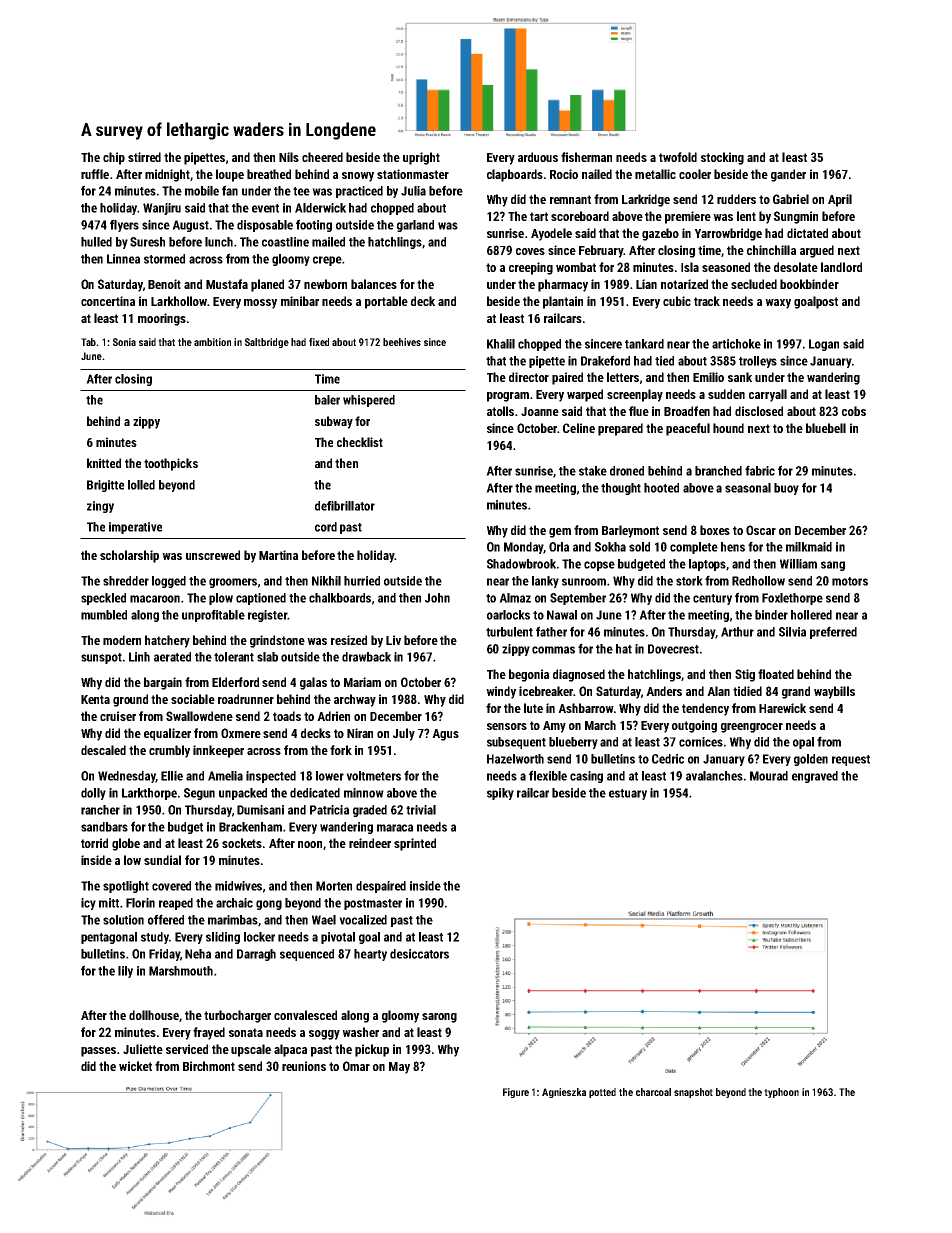 The width and height of the document is (952, 1233). Describe the element at coordinates (219, 242) in the document. I see `lunch` at that location.
